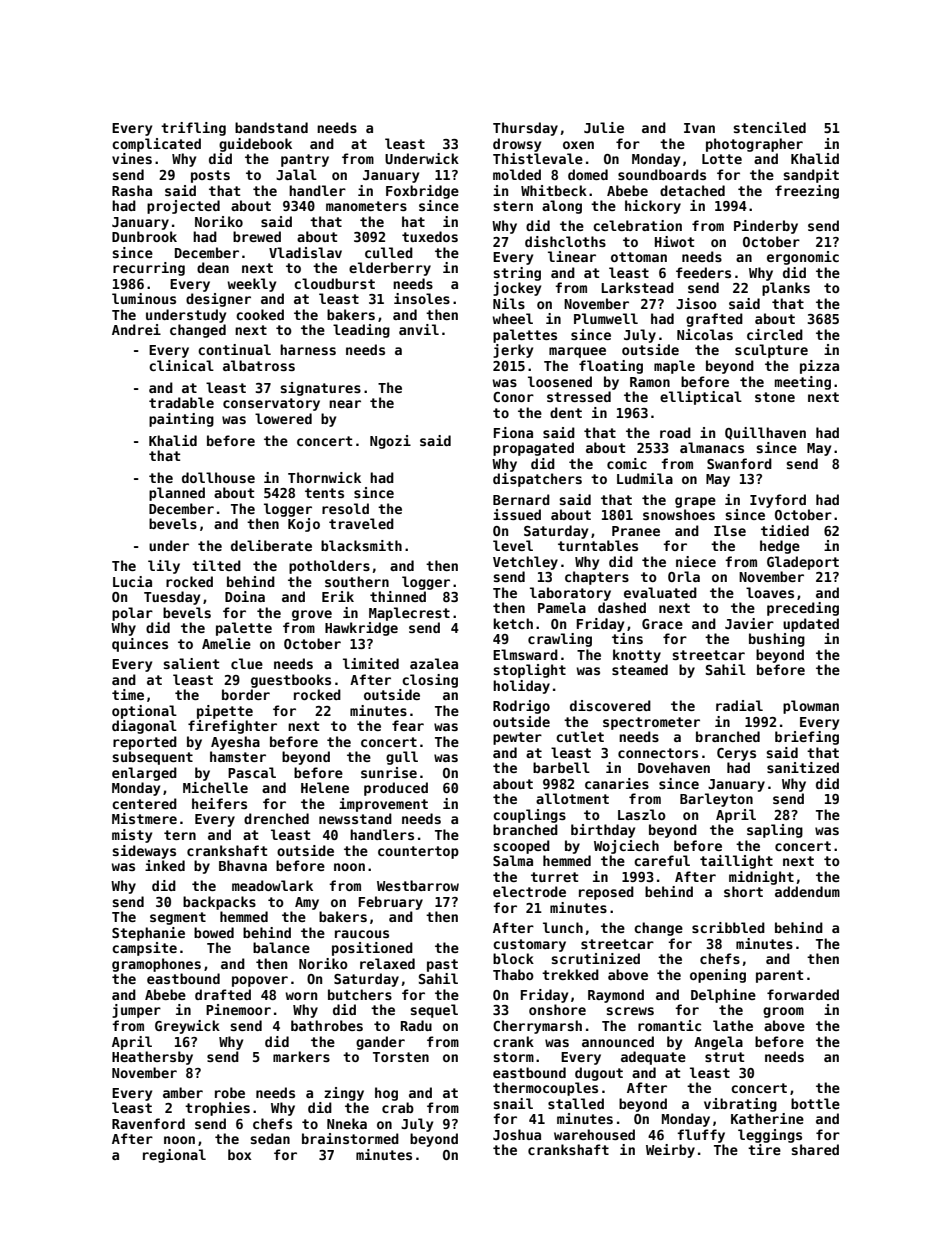 The width and height of the screenshot is (952, 1233). I want to click on thinned, so click(398, 596).
